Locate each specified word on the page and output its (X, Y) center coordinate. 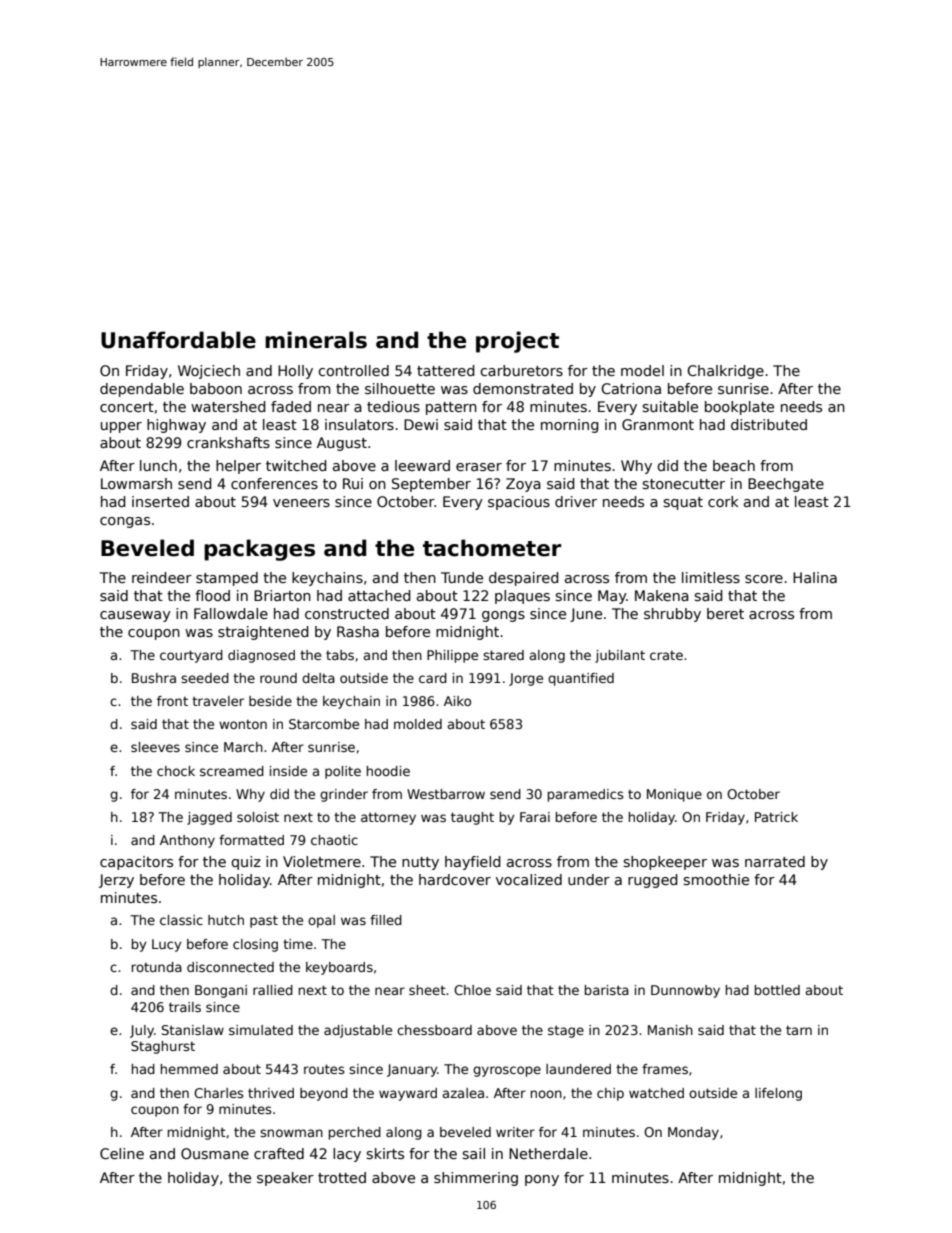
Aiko (457, 701)
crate (666, 655)
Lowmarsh (136, 483)
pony (542, 1180)
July (142, 1031)
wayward (408, 1094)
